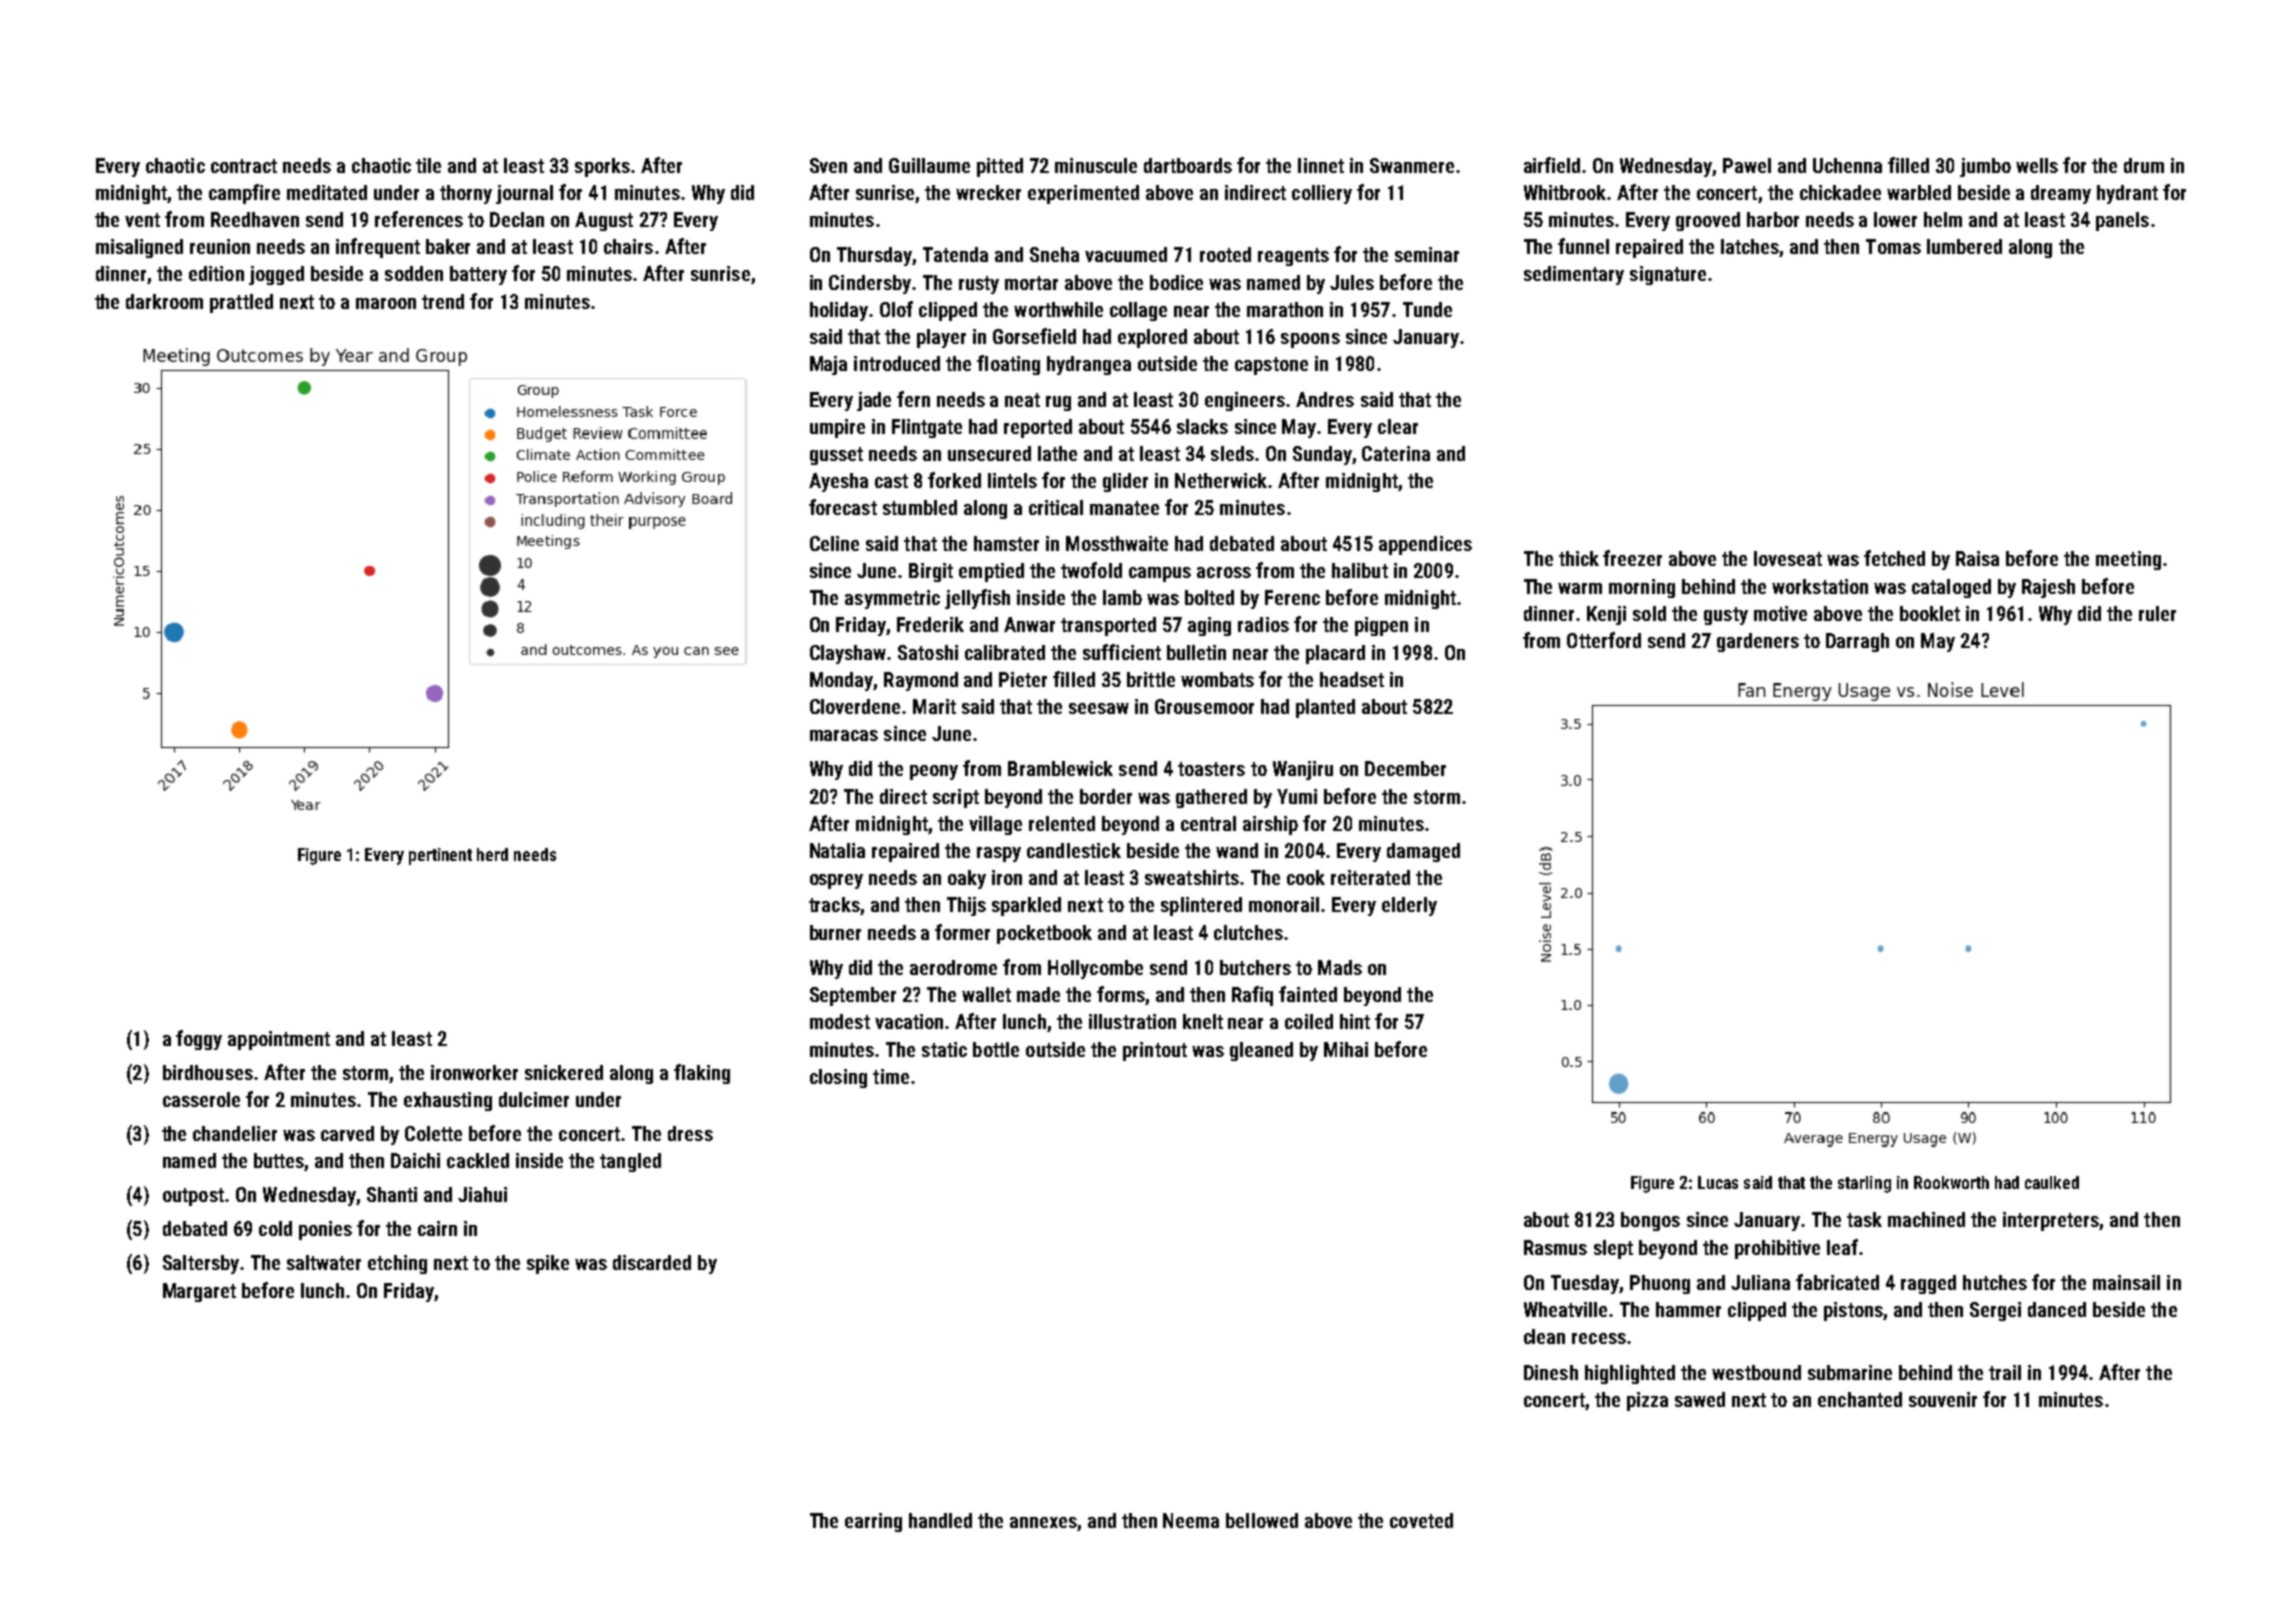 Image resolution: width=2282 pixels, height=1614 pixels. What do you see at coordinates (1747, 165) in the screenshot?
I see `Pawel` at bounding box center [1747, 165].
